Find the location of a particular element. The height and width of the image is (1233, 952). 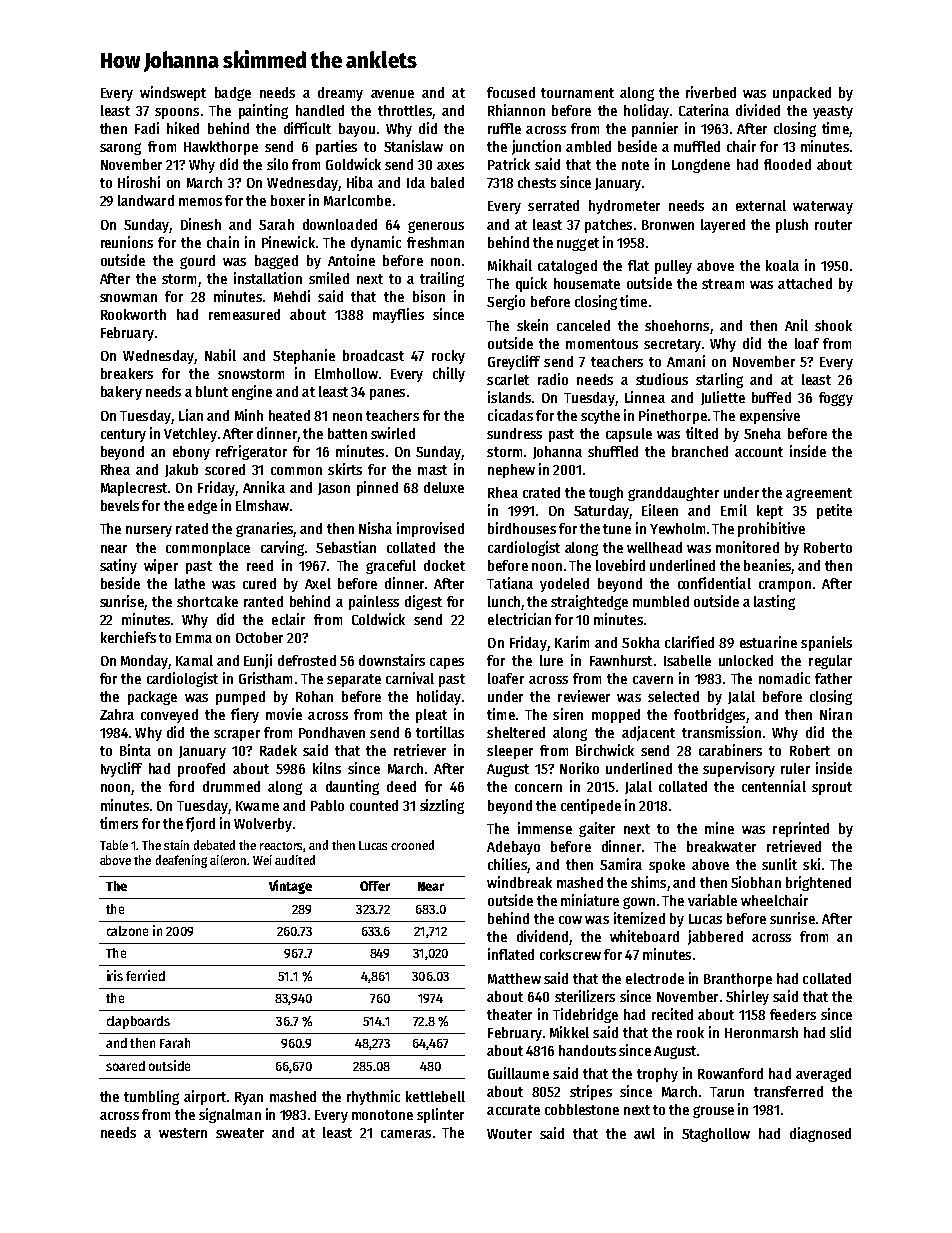

swirled is located at coordinates (393, 433).
